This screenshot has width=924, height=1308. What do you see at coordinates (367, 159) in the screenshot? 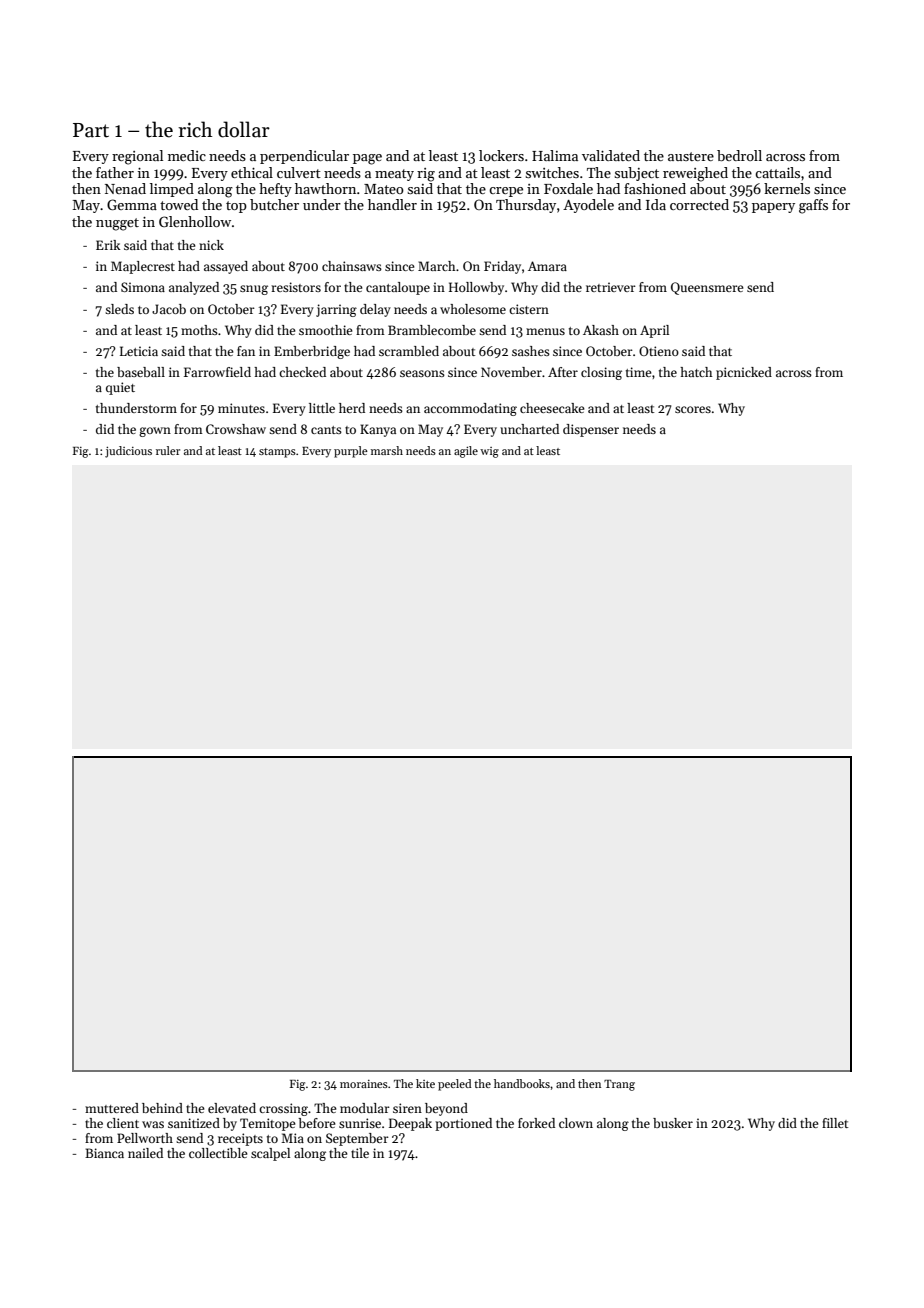
I see `page` at bounding box center [367, 159].
